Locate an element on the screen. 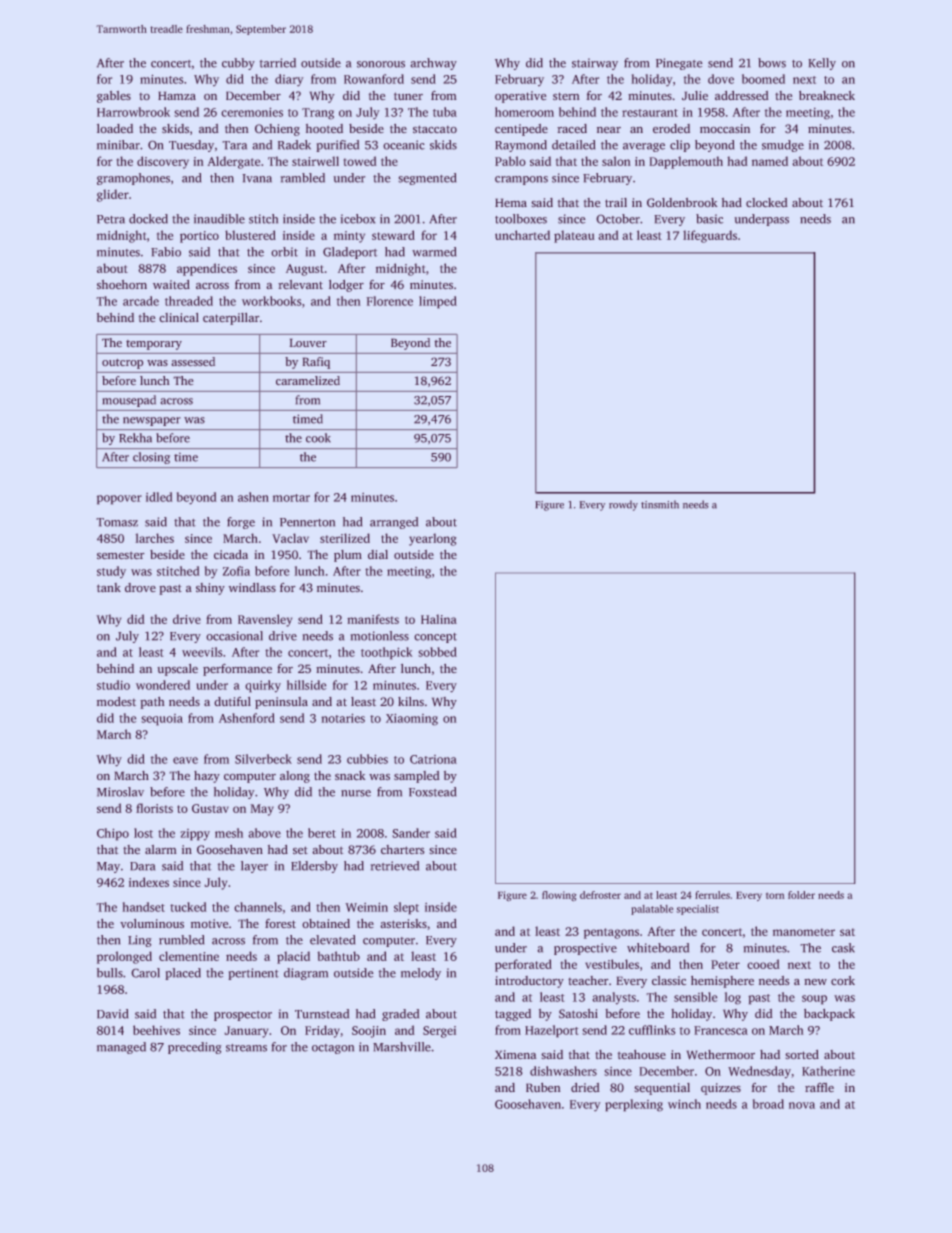 This screenshot has height=1233, width=952. idled is located at coordinates (159, 497).
